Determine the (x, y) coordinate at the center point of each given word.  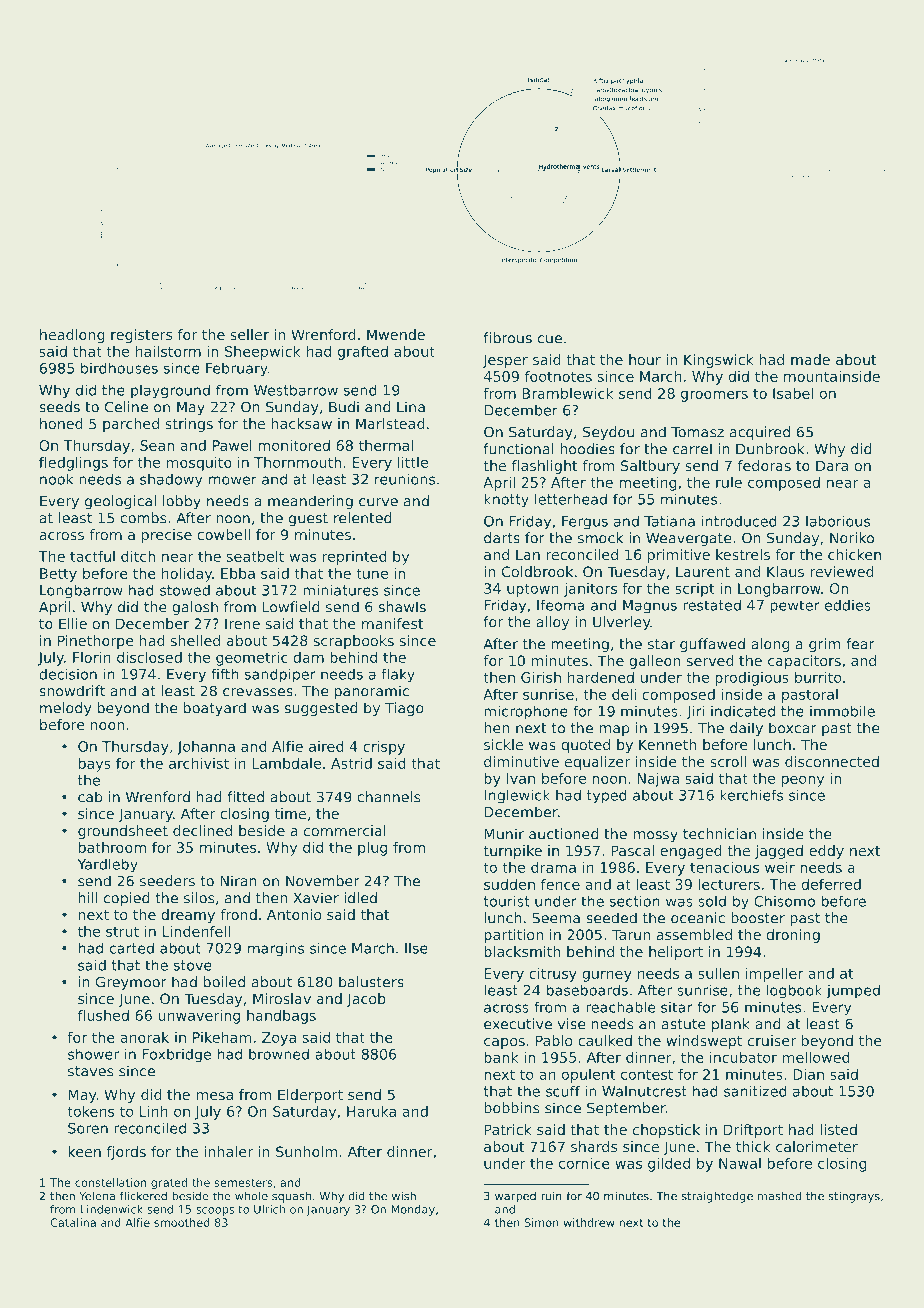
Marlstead (390, 423)
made (810, 359)
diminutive (521, 761)
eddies (848, 605)
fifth (225, 674)
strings (189, 425)
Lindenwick (112, 1209)
